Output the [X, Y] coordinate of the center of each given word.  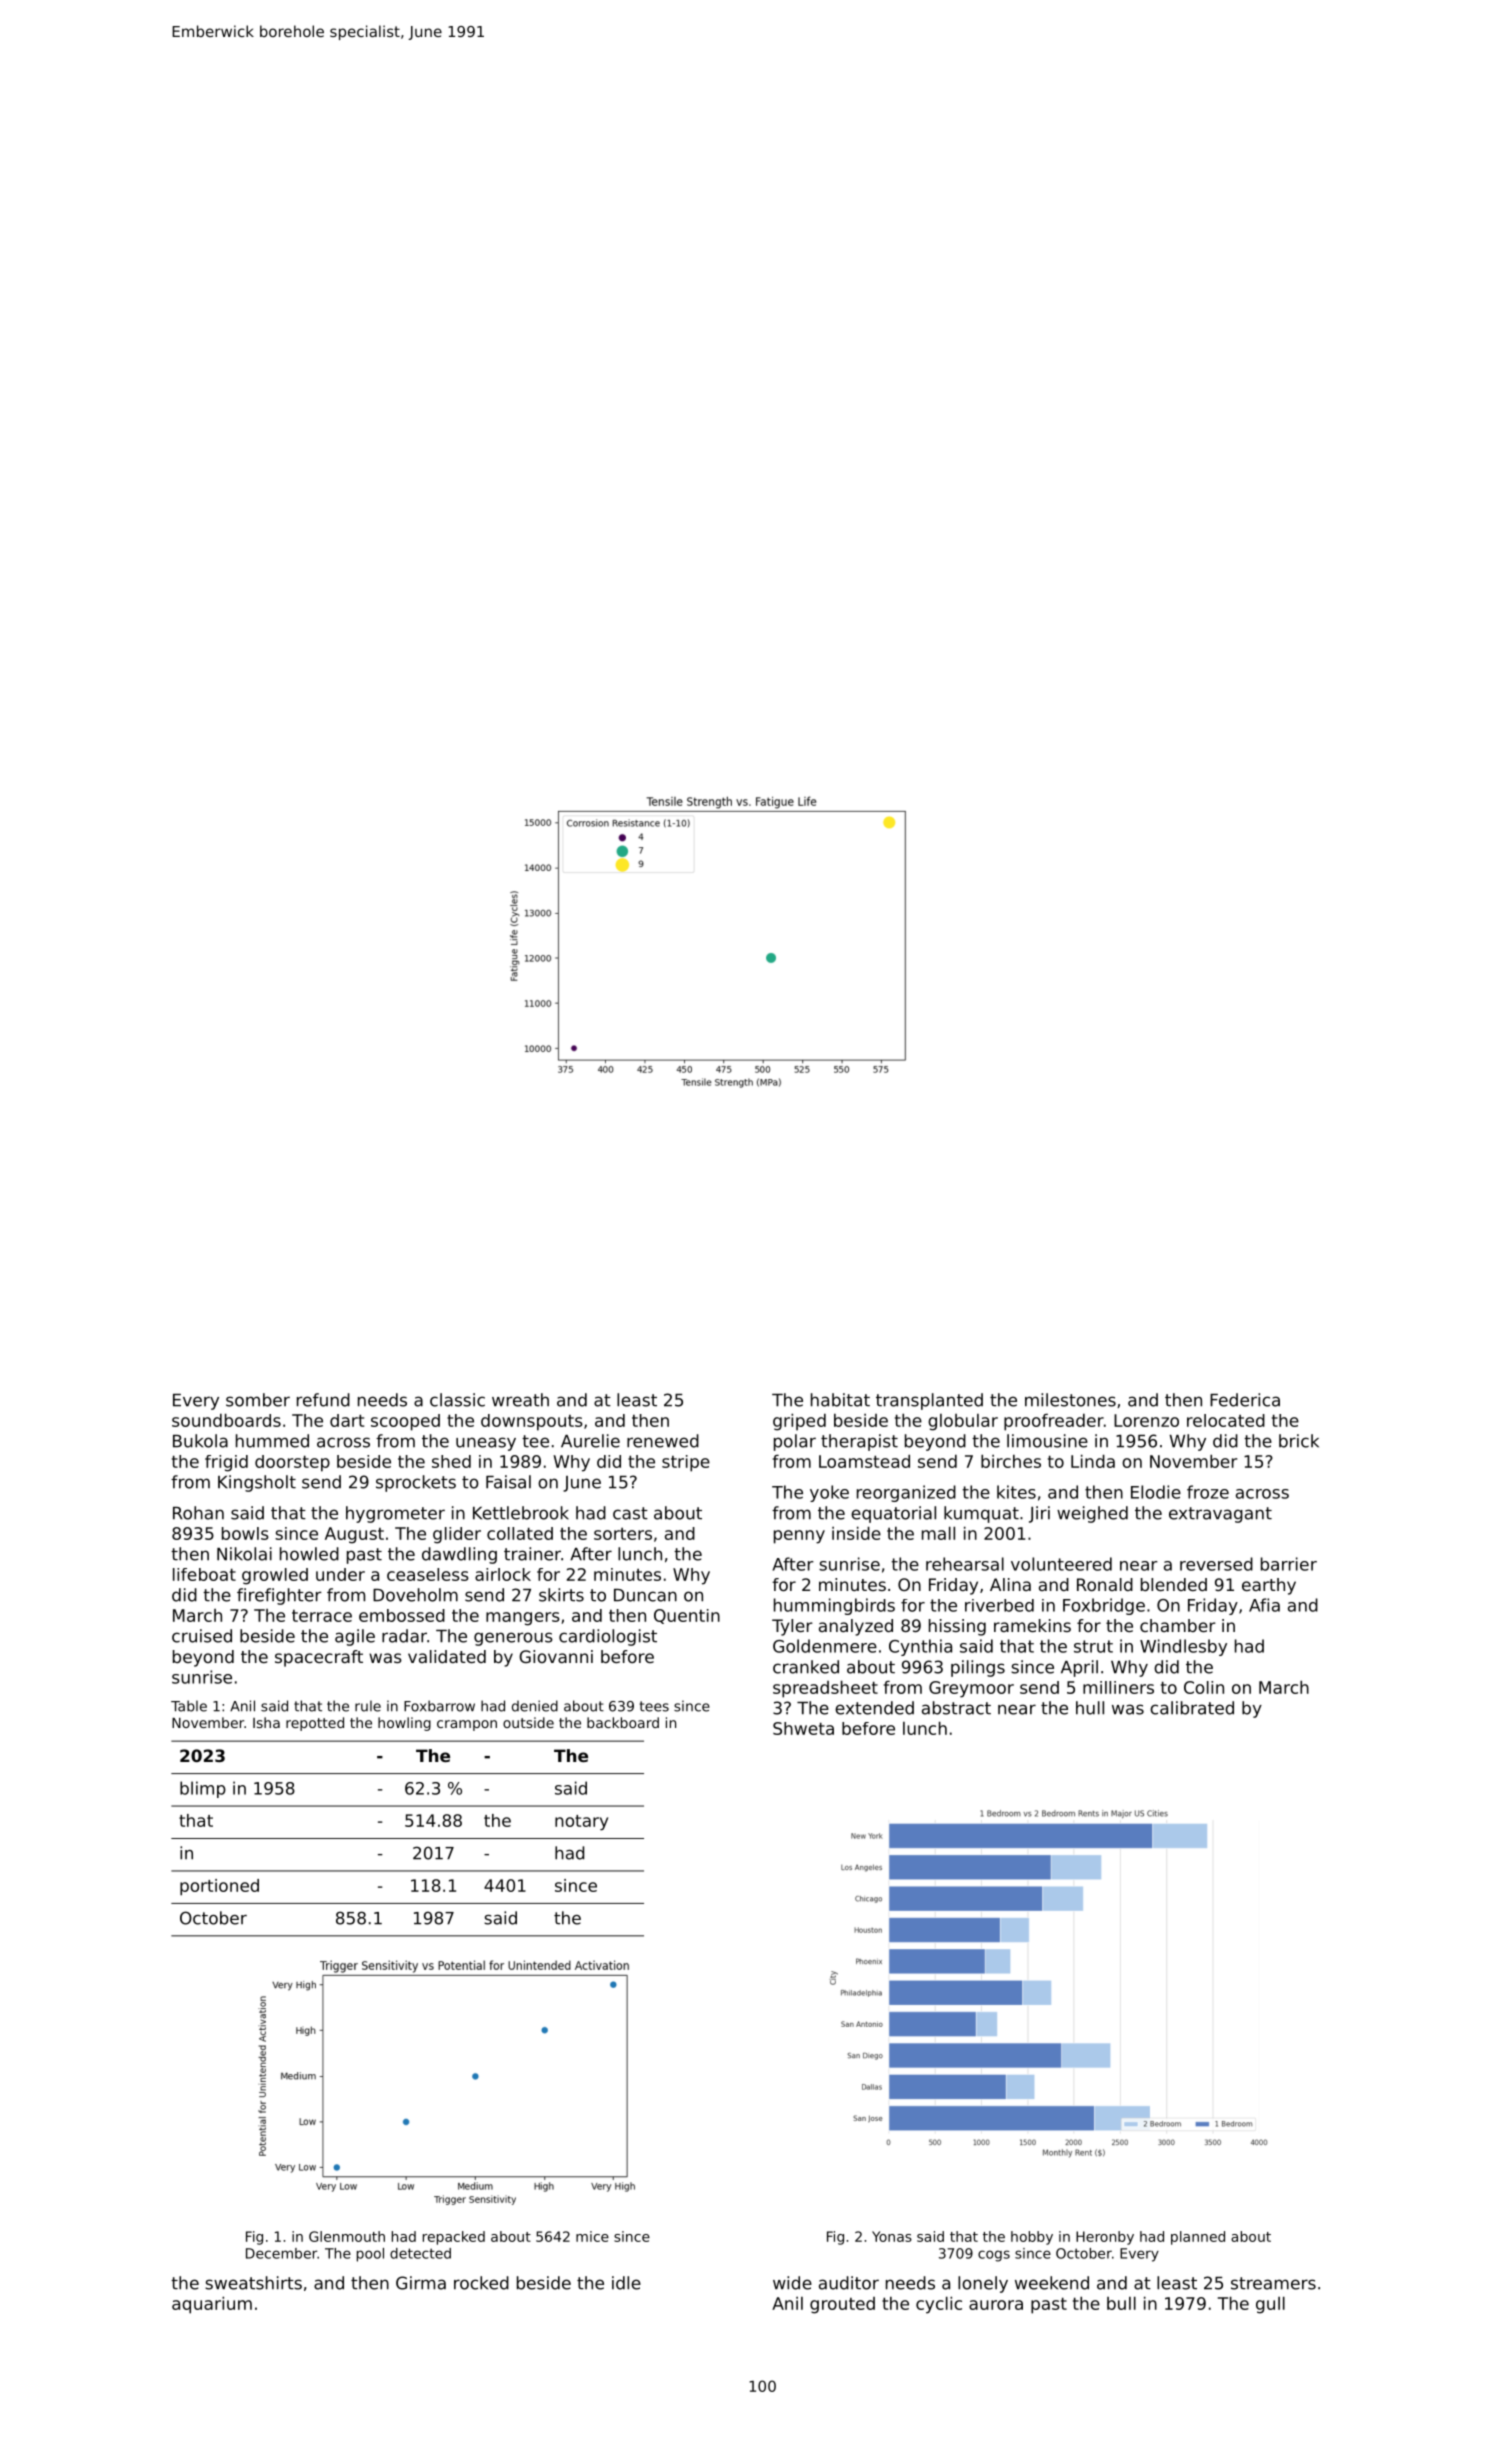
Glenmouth [347, 2236]
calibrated [1192, 1708]
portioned [219, 1887]
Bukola [200, 1441]
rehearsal [965, 1564]
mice [592, 2236]
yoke [829, 1493]
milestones [1070, 1400]
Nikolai [244, 1554]
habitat [840, 1400]
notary [581, 1823]
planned [1198, 2238]
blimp [203, 1789]
